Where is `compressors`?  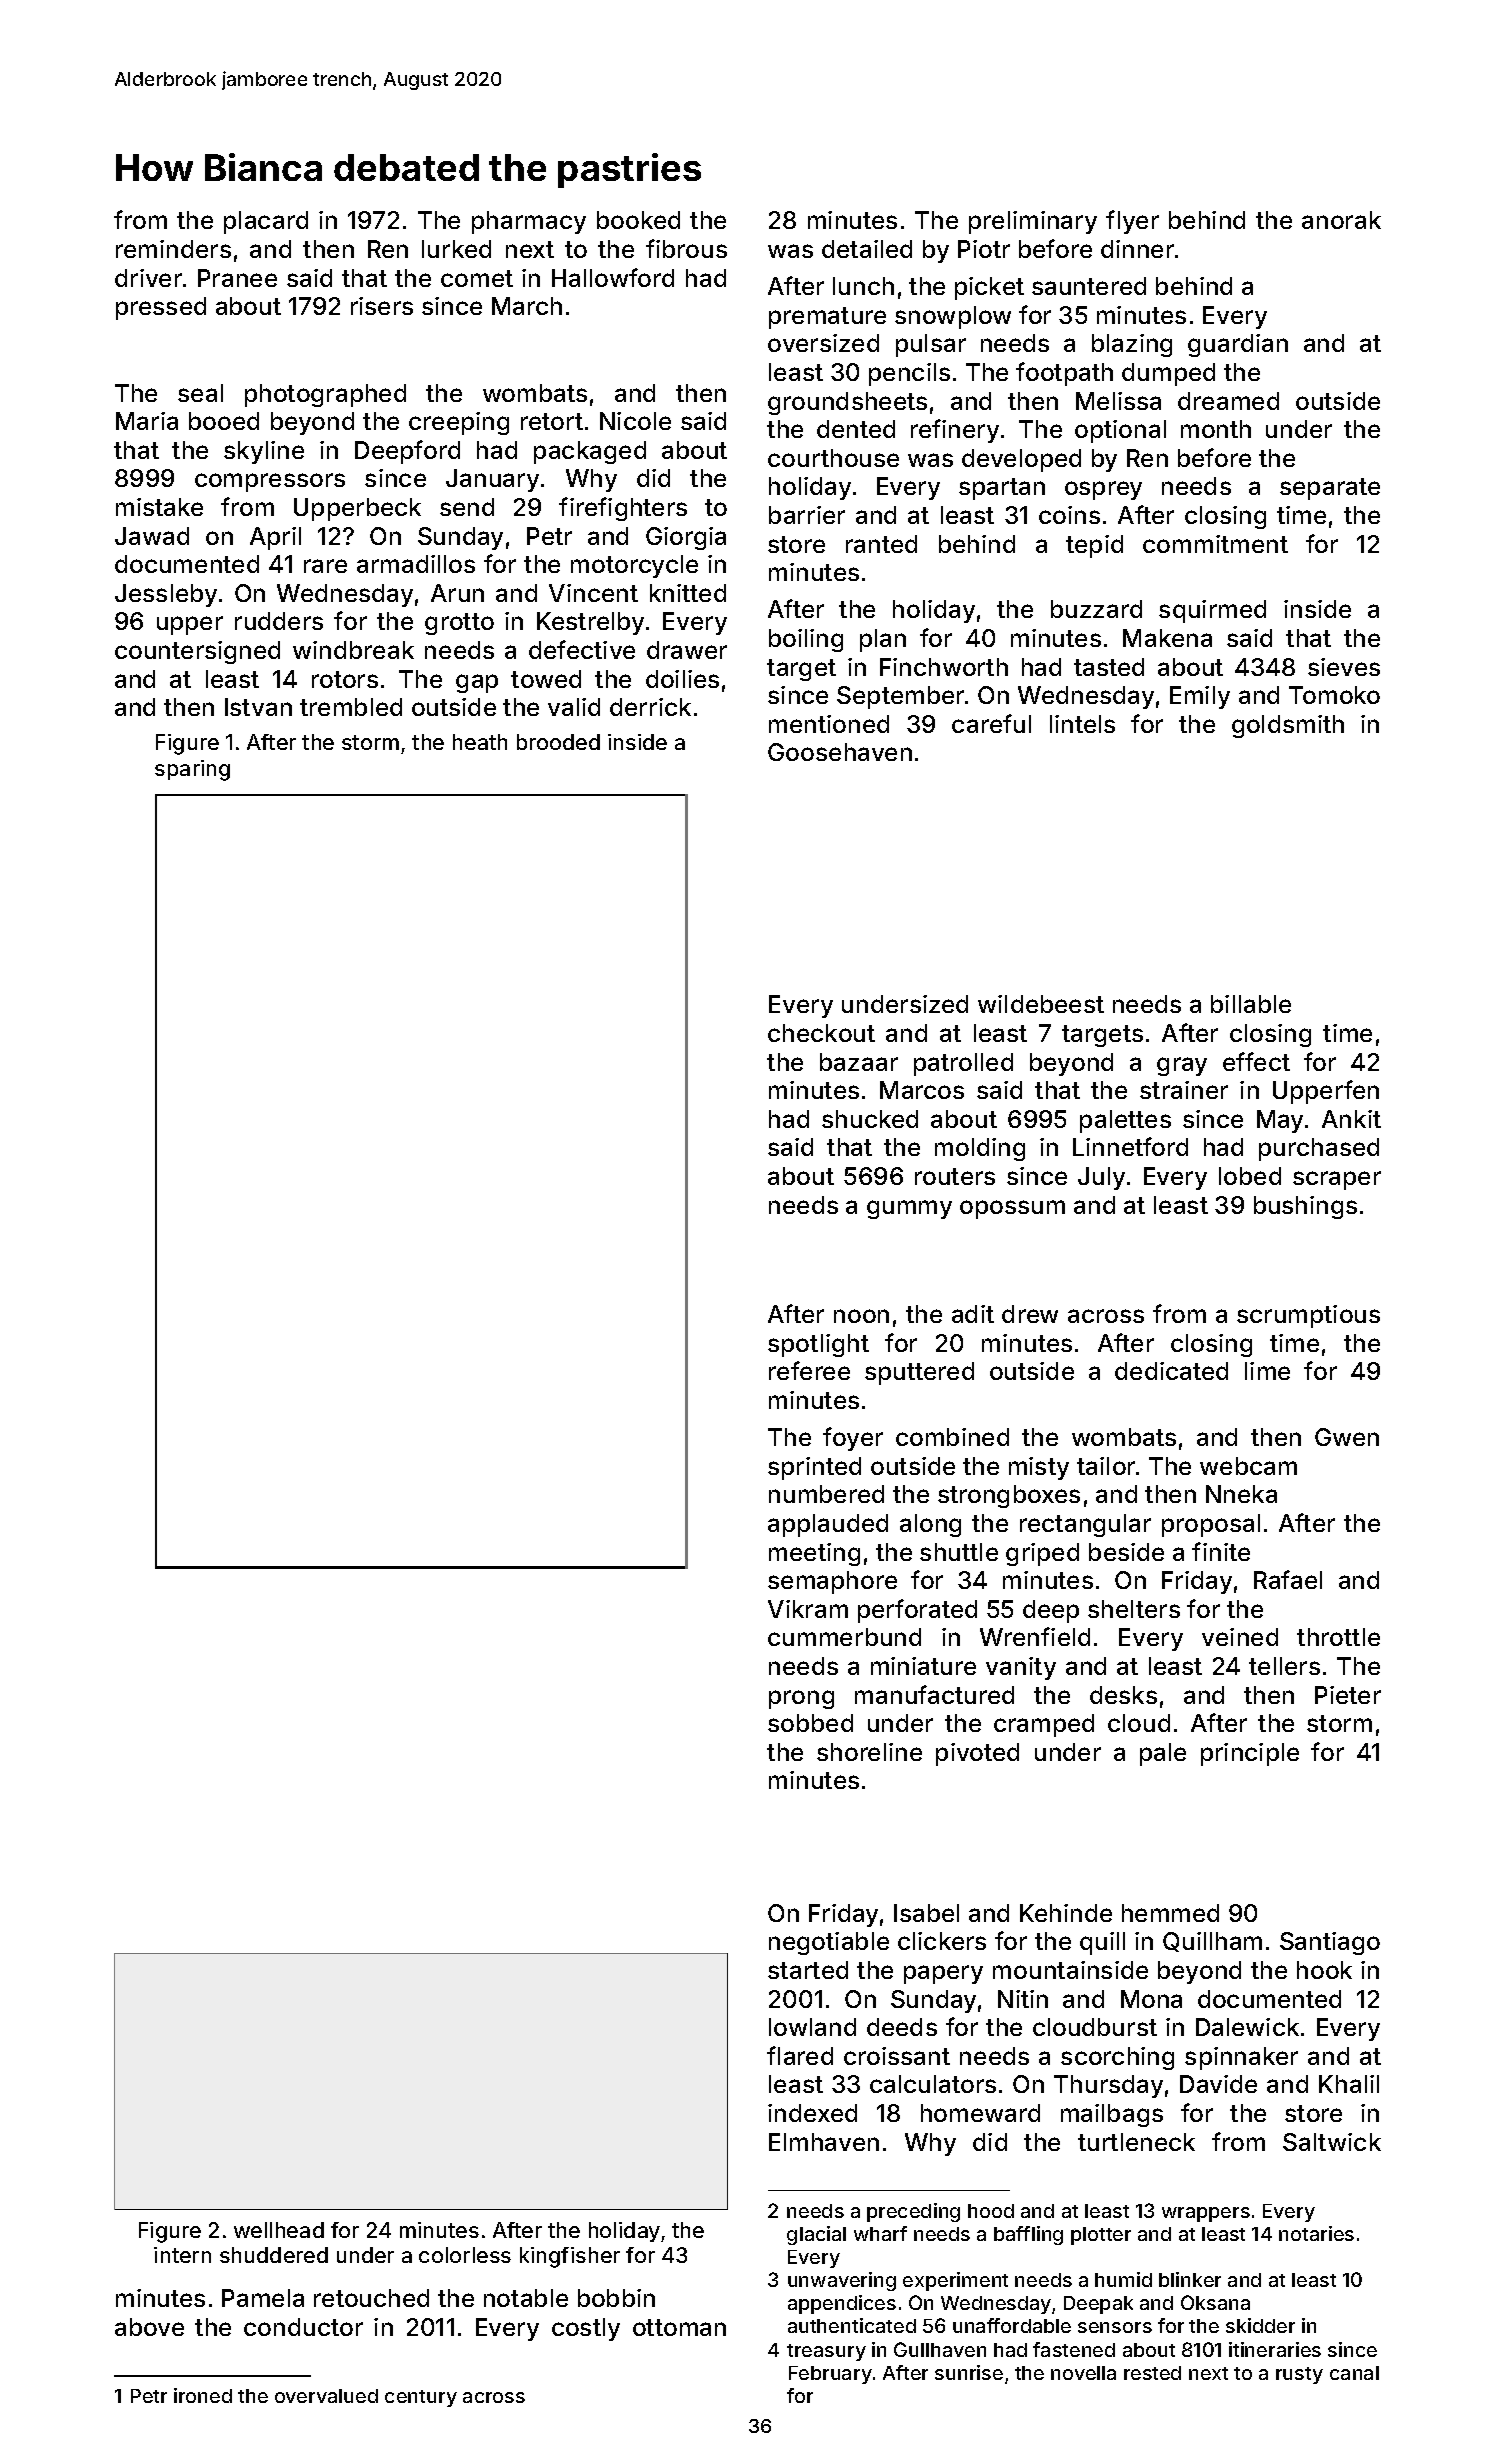 compressors is located at coordinates (270, 482).
